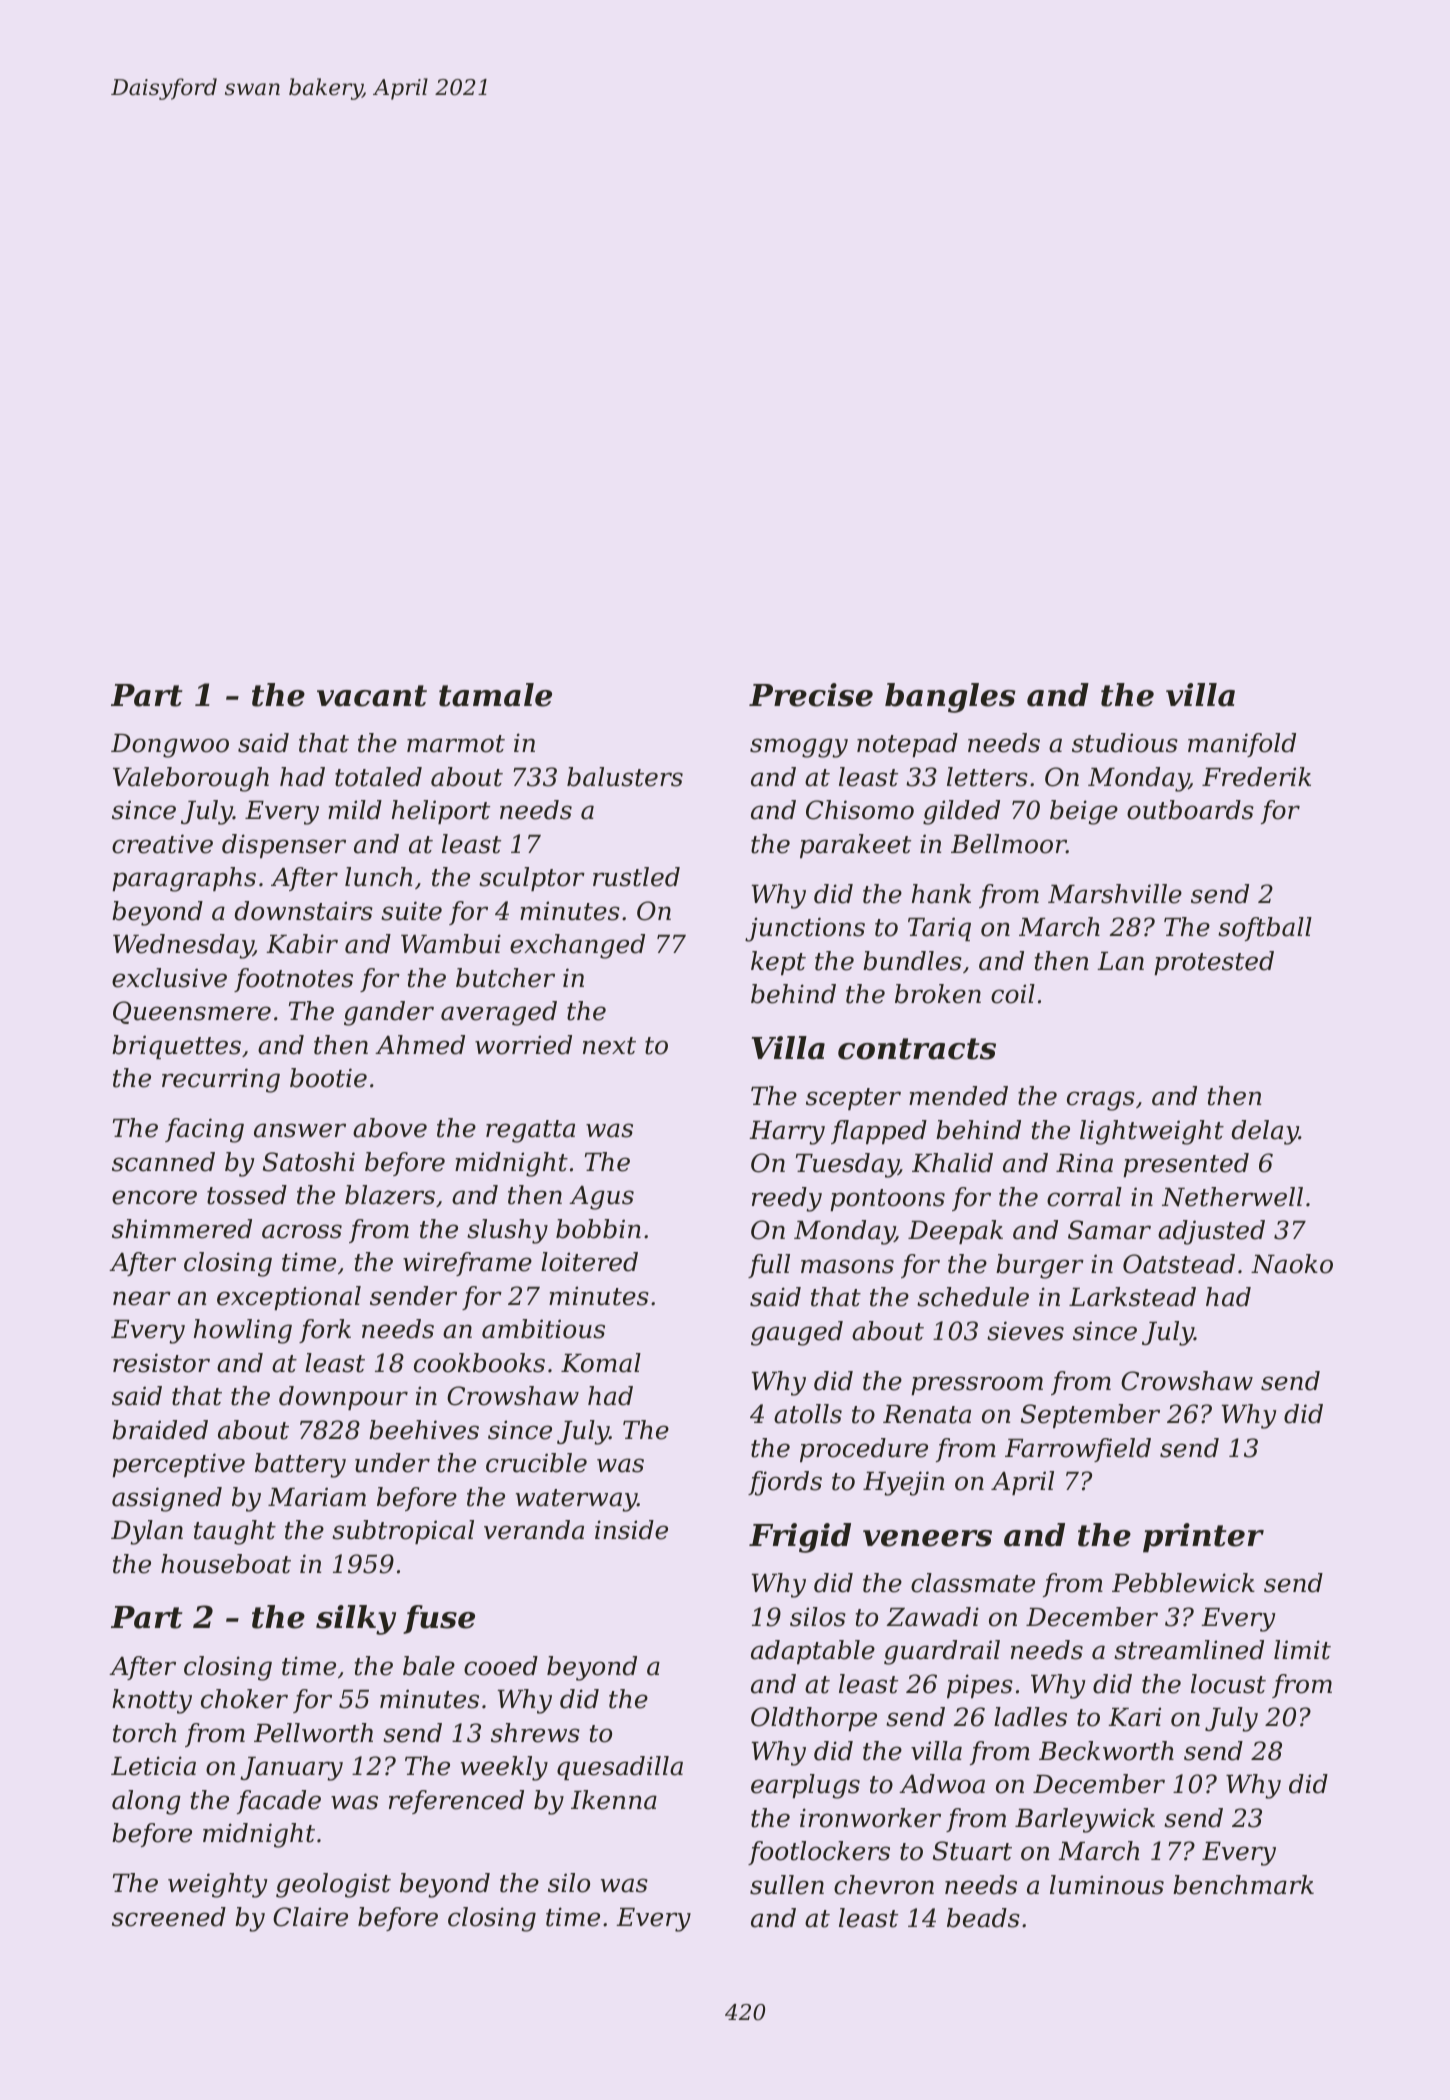 This page has width=1450, height=2100. Describe the element at coordinates (601, 1363) in the page. I see `Komal` at that location.
